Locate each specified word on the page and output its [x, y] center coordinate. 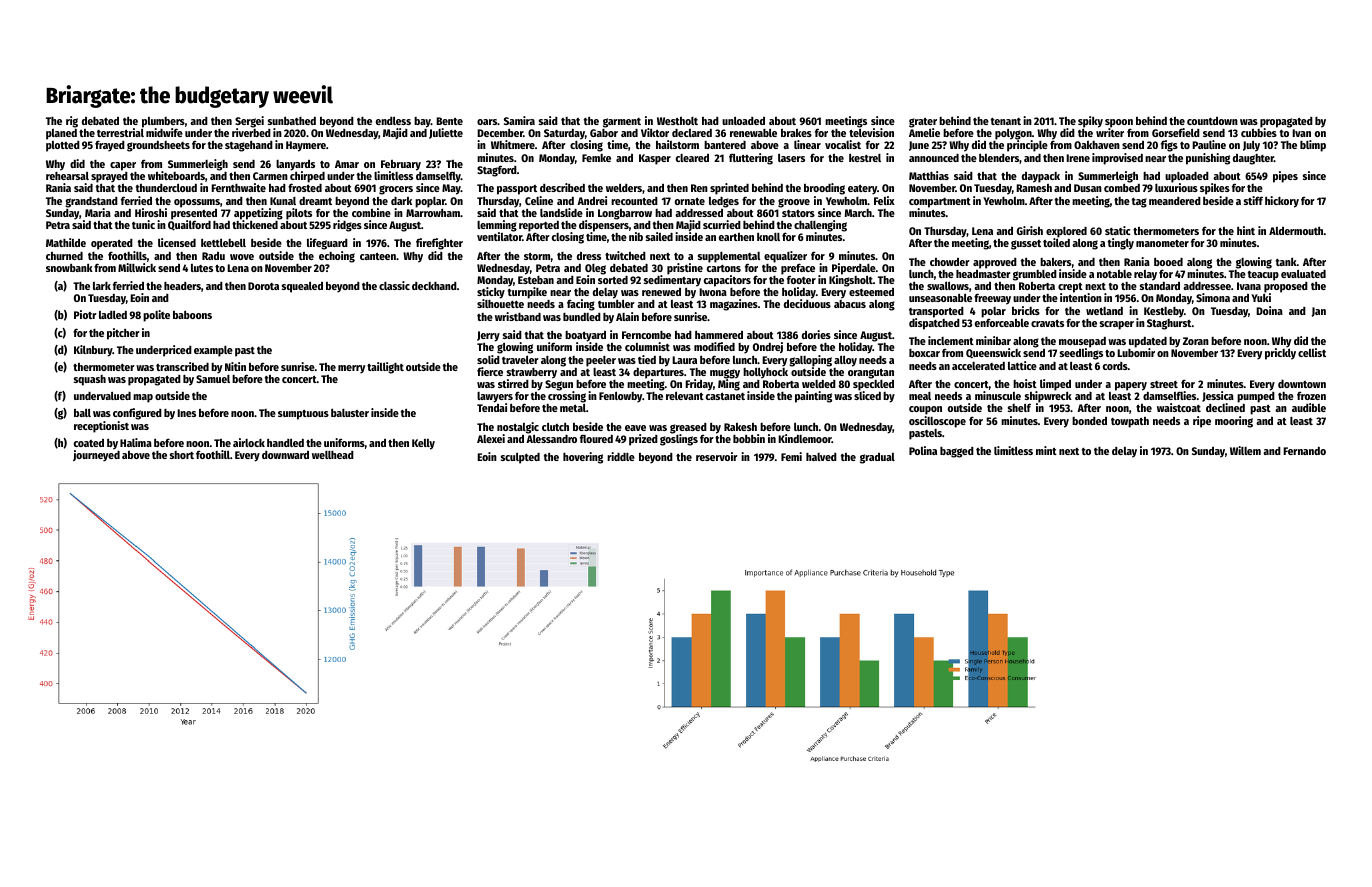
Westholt [677, 121]
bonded [1089, 421]
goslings [679, 440]
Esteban [536, 280]
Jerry [488, 336]
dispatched [934, 324]
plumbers [163, 122]
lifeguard [327, 244]
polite [156, 316]
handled [285, 442]
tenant [1006, 121]
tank [1286, 262]
